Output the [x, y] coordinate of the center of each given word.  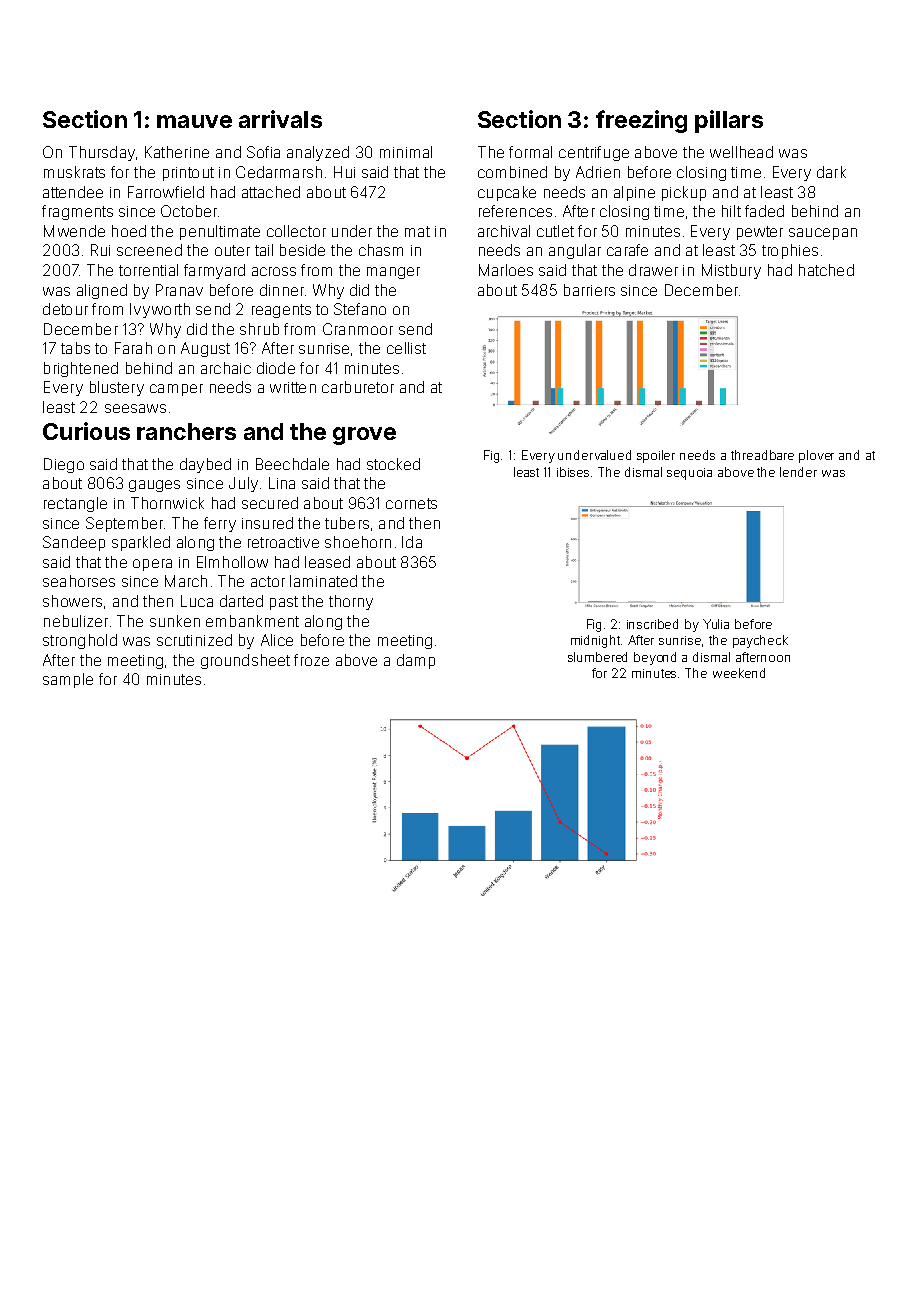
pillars [729, 121]
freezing [641, 121]
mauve [194, 121]
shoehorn [358, 542]
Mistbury [731, 271]
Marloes [506, 270]
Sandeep [74, 543]
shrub [259, 329]
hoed [129, 231]
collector [296, 231]
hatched [826, 270]
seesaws [135, 408]
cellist [406, 348]
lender [798, 472]
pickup [684, 193]
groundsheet [245, 661]
